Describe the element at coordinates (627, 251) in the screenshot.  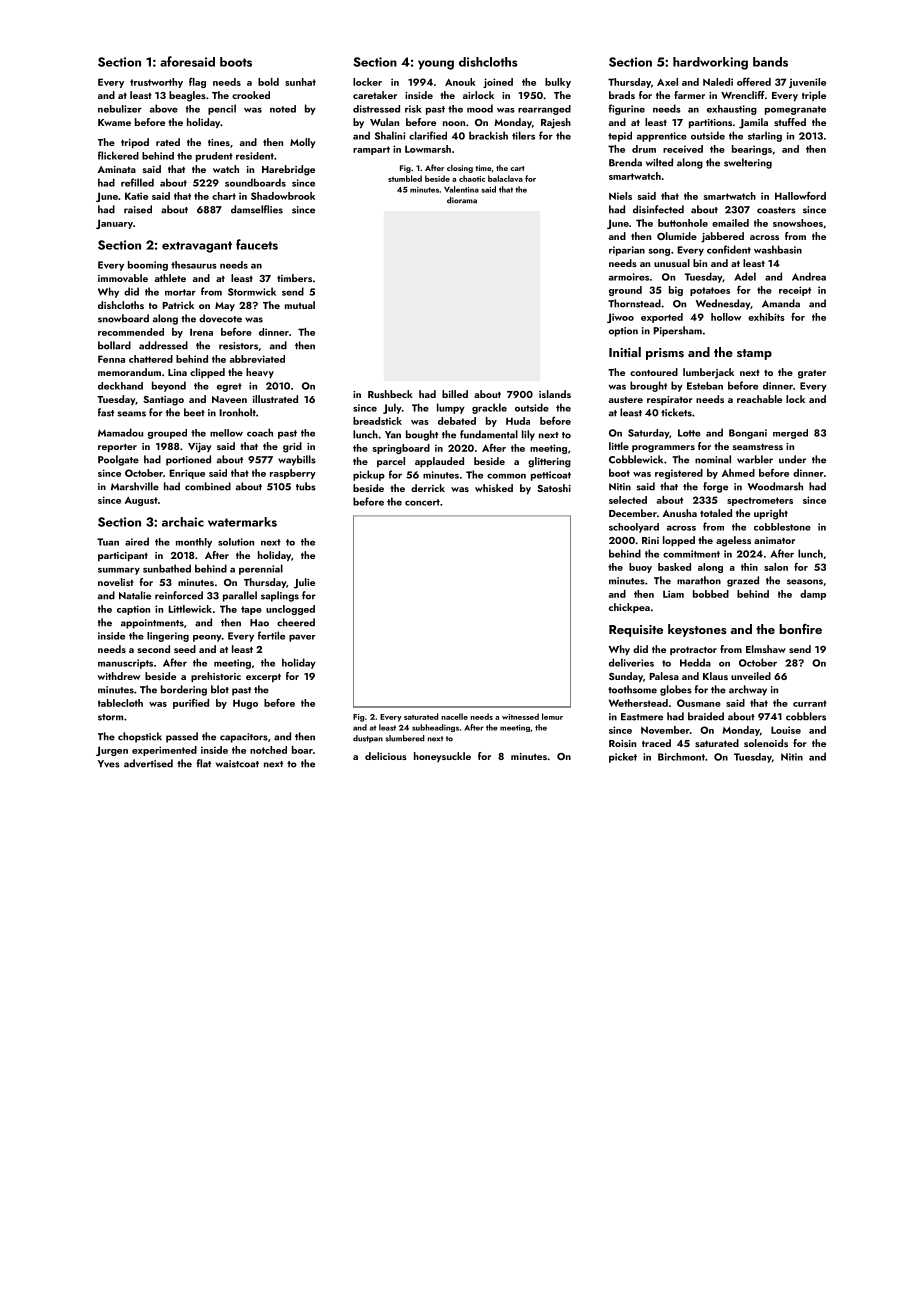
I see `riparian` at that location.
